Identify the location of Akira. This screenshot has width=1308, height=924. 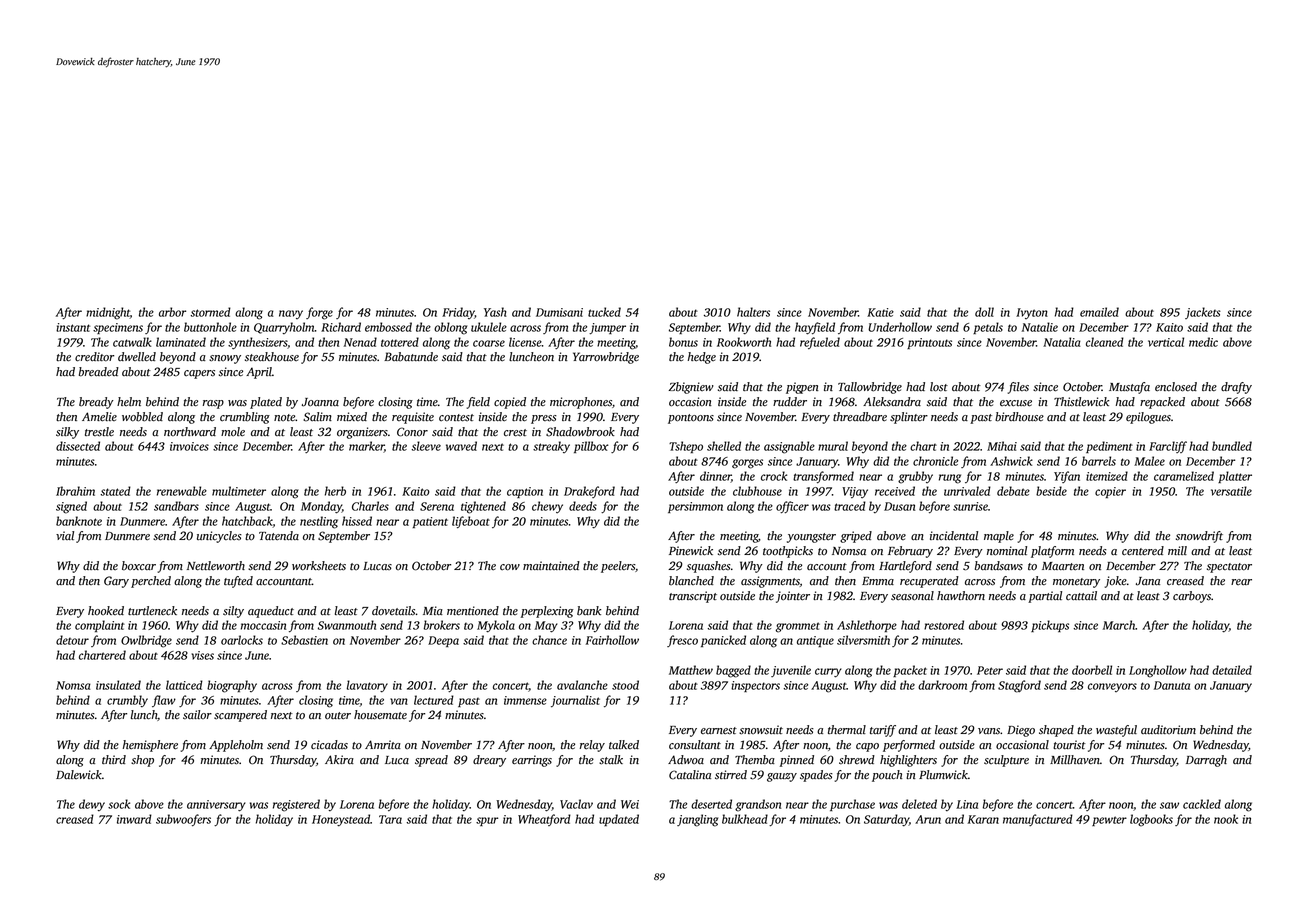
(339, 759).
